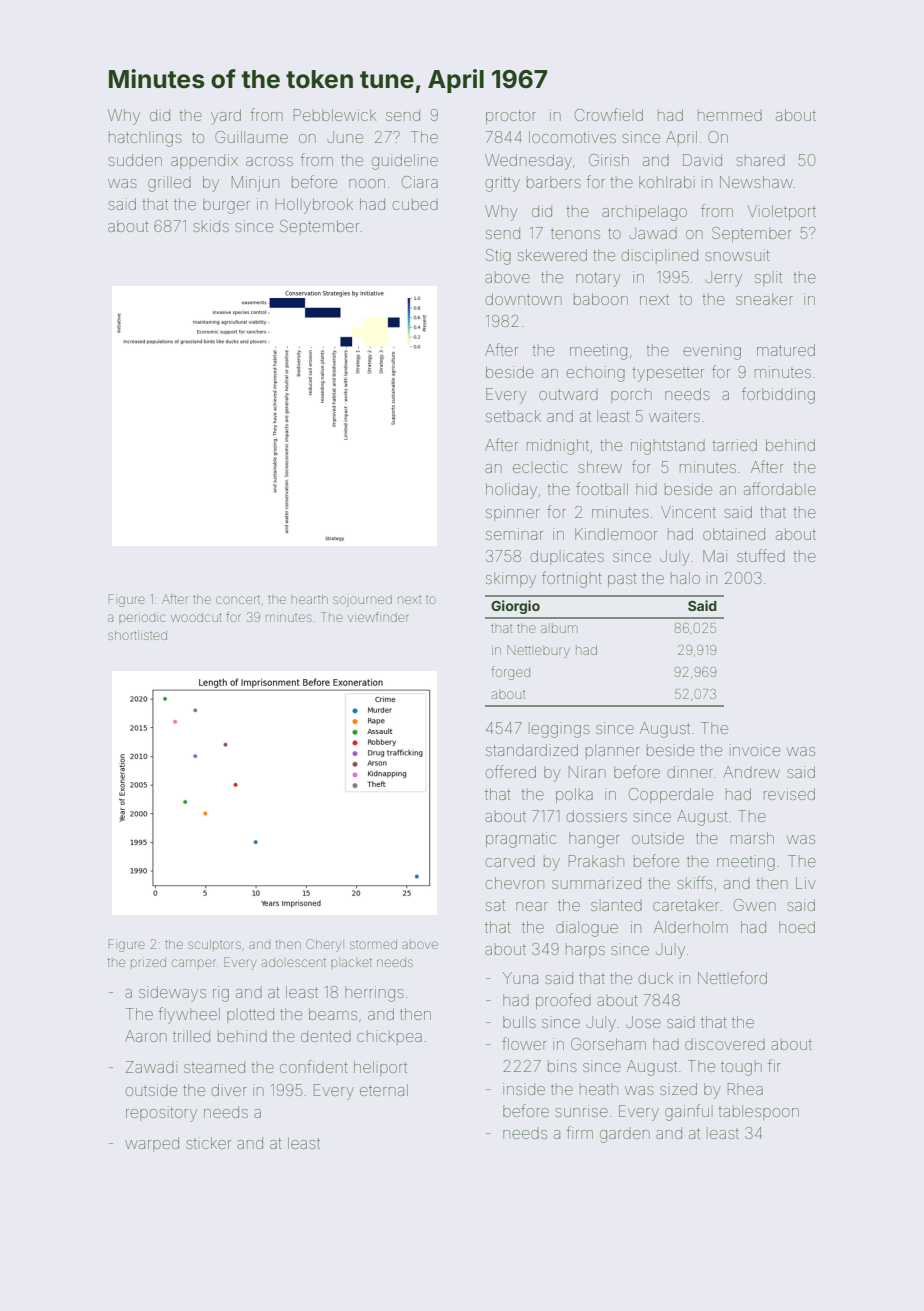  What do you see at coordinates (384, 1090) in the screenshot?
I see `eternal` at bounding box center [384, 1090].
